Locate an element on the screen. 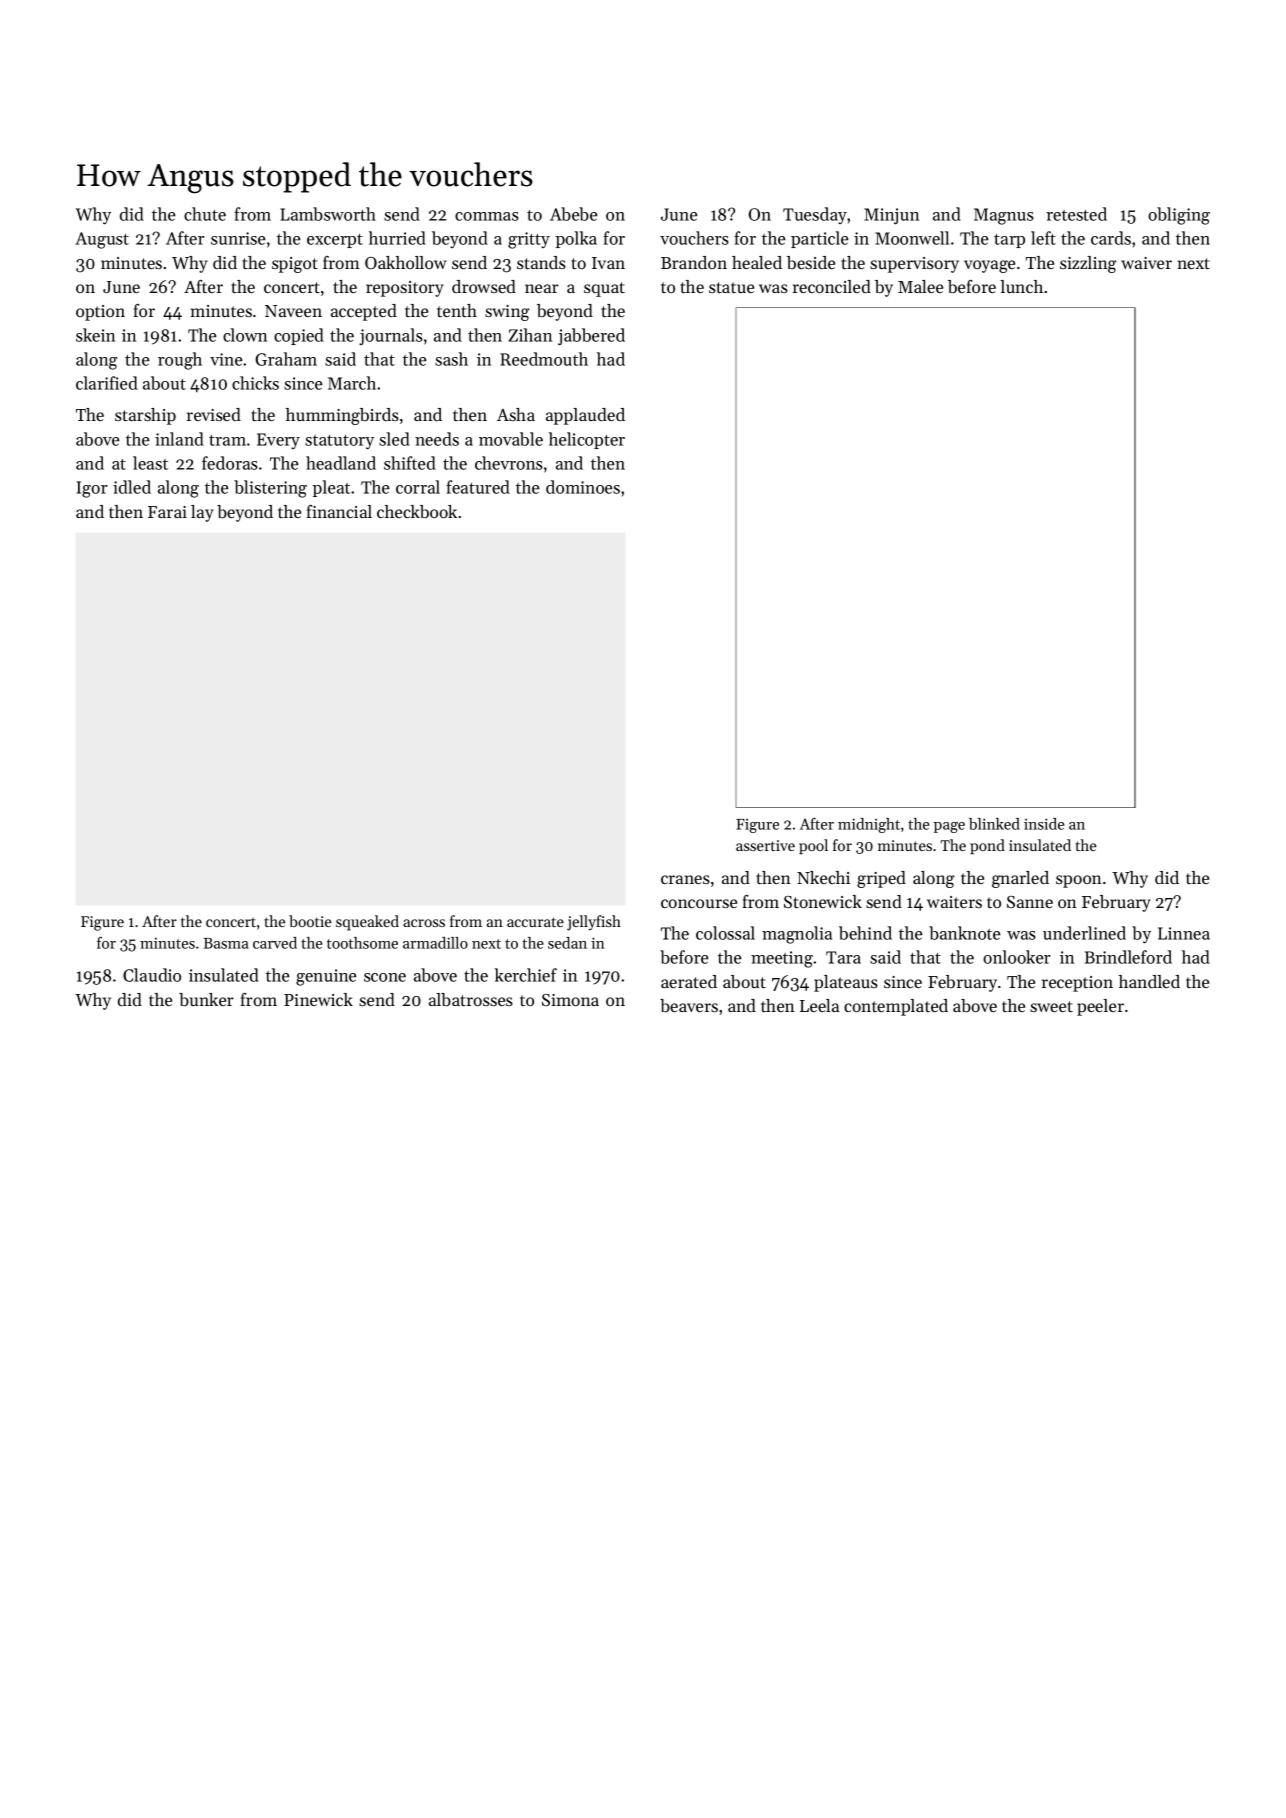 The width and height of the screenshot is (1286, 1818). spoon is located at coordinates (1079, 881).
